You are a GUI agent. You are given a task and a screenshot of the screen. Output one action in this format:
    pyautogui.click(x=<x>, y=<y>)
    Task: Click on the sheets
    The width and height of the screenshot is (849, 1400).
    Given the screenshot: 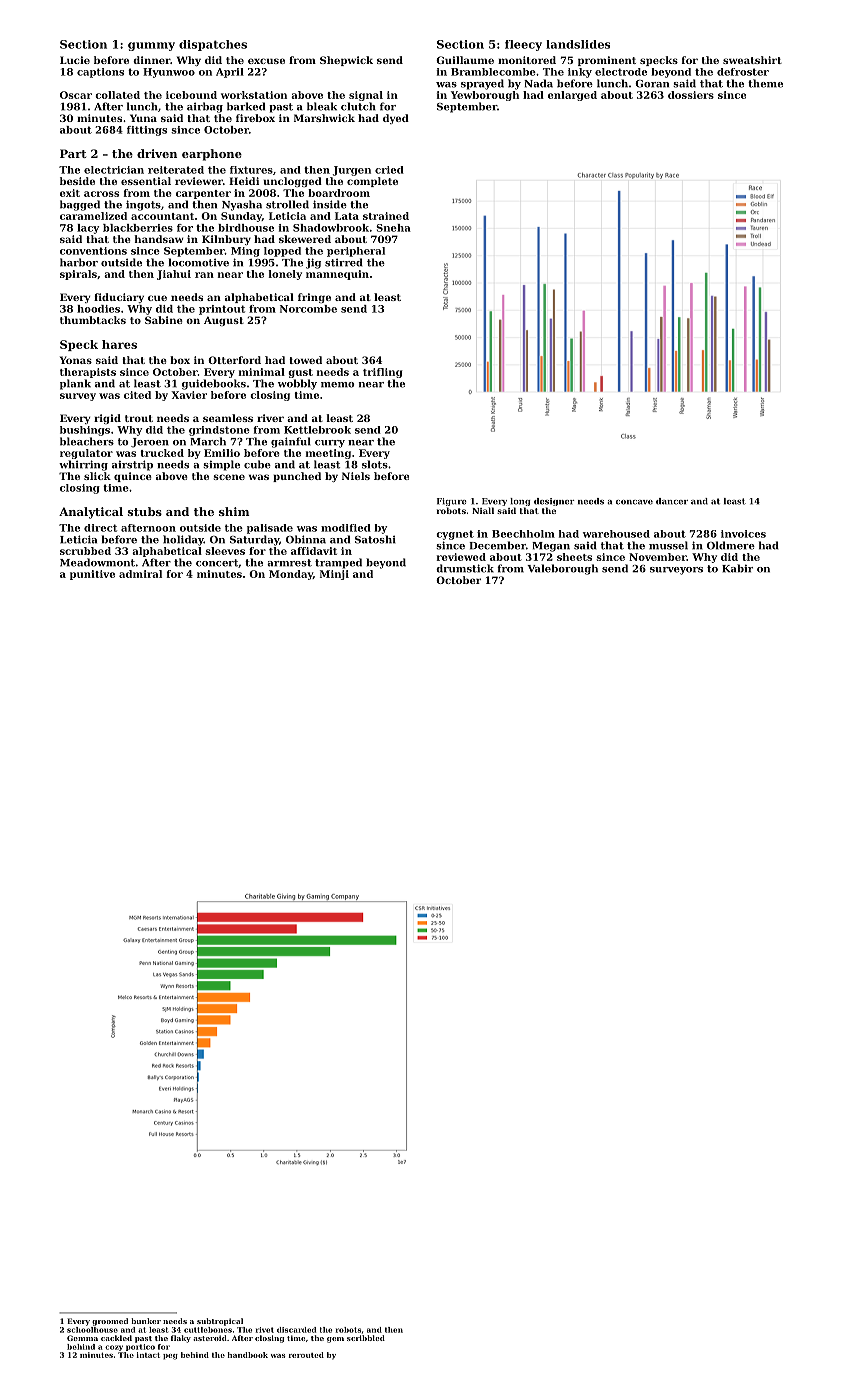 What is the action you would take?
    pyautogui.click(x=574, y=557)
